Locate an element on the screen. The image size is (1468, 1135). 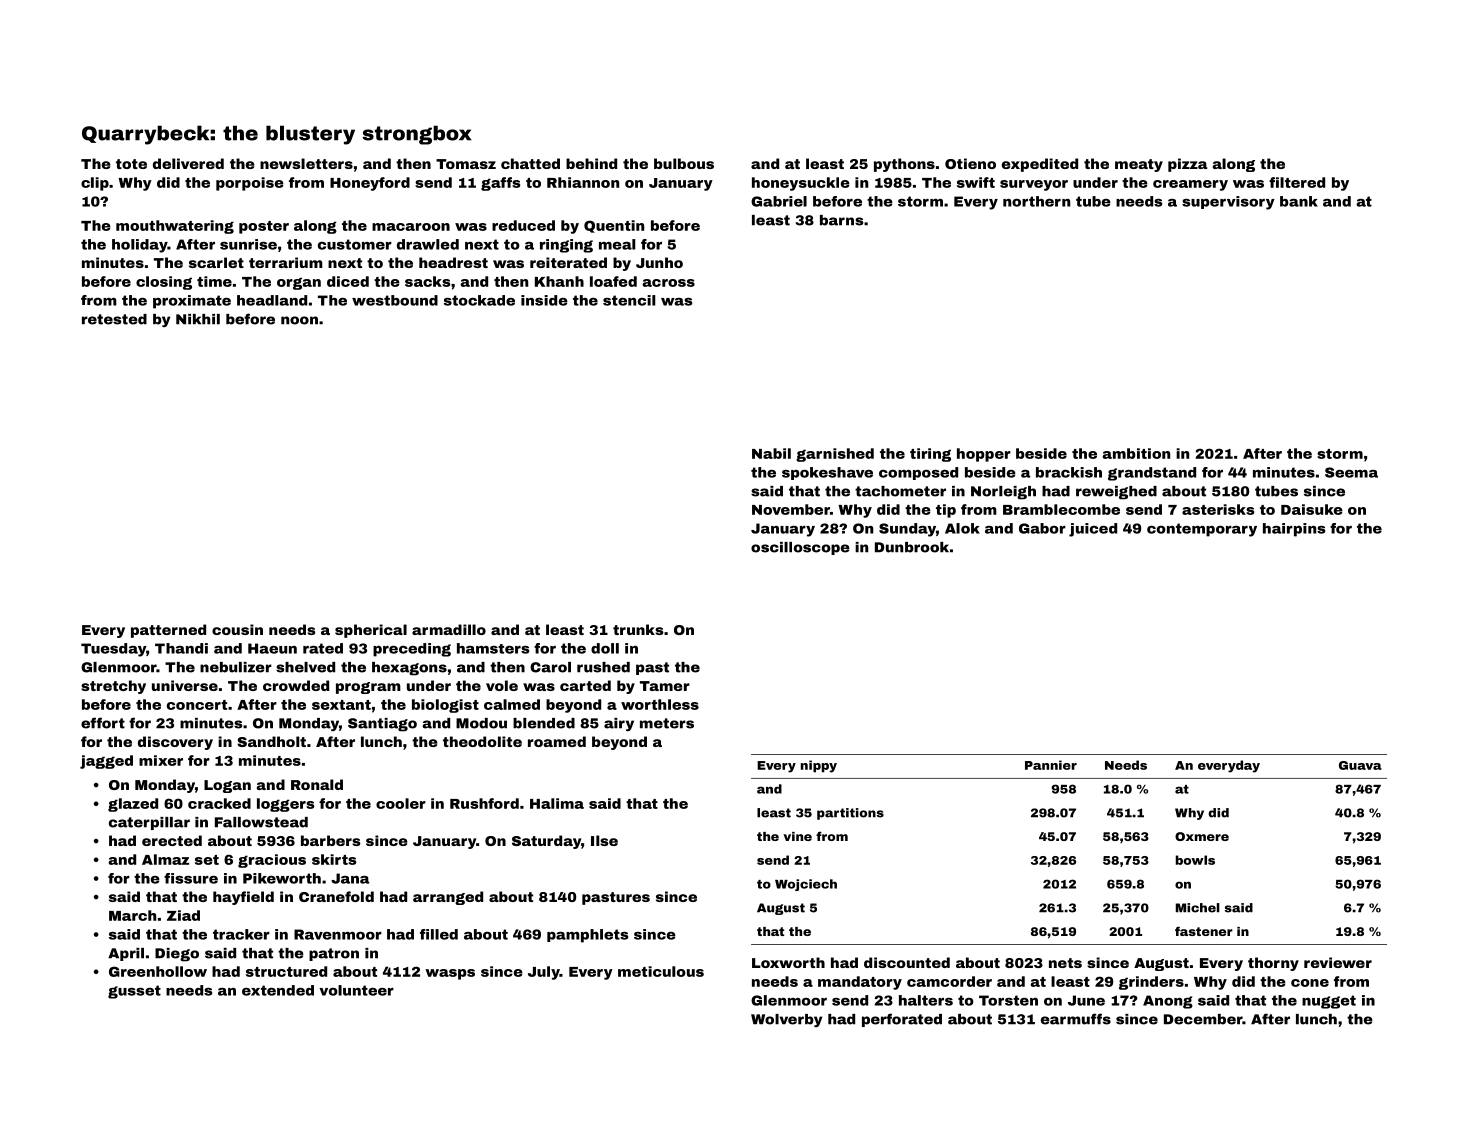
Loxworth is located at coordinates (788, 962).
